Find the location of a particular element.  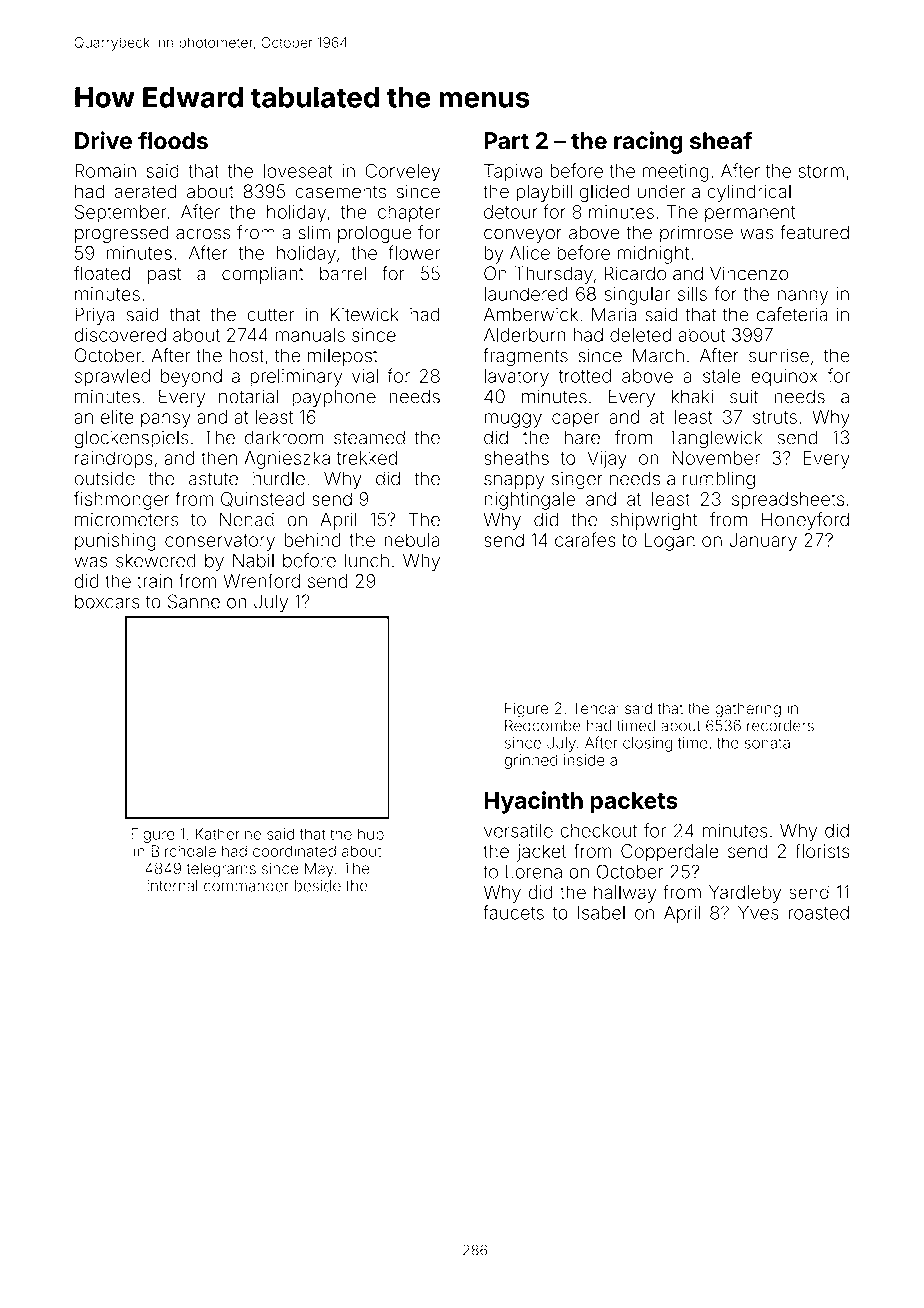

then is located at coordinates (219, 458).
